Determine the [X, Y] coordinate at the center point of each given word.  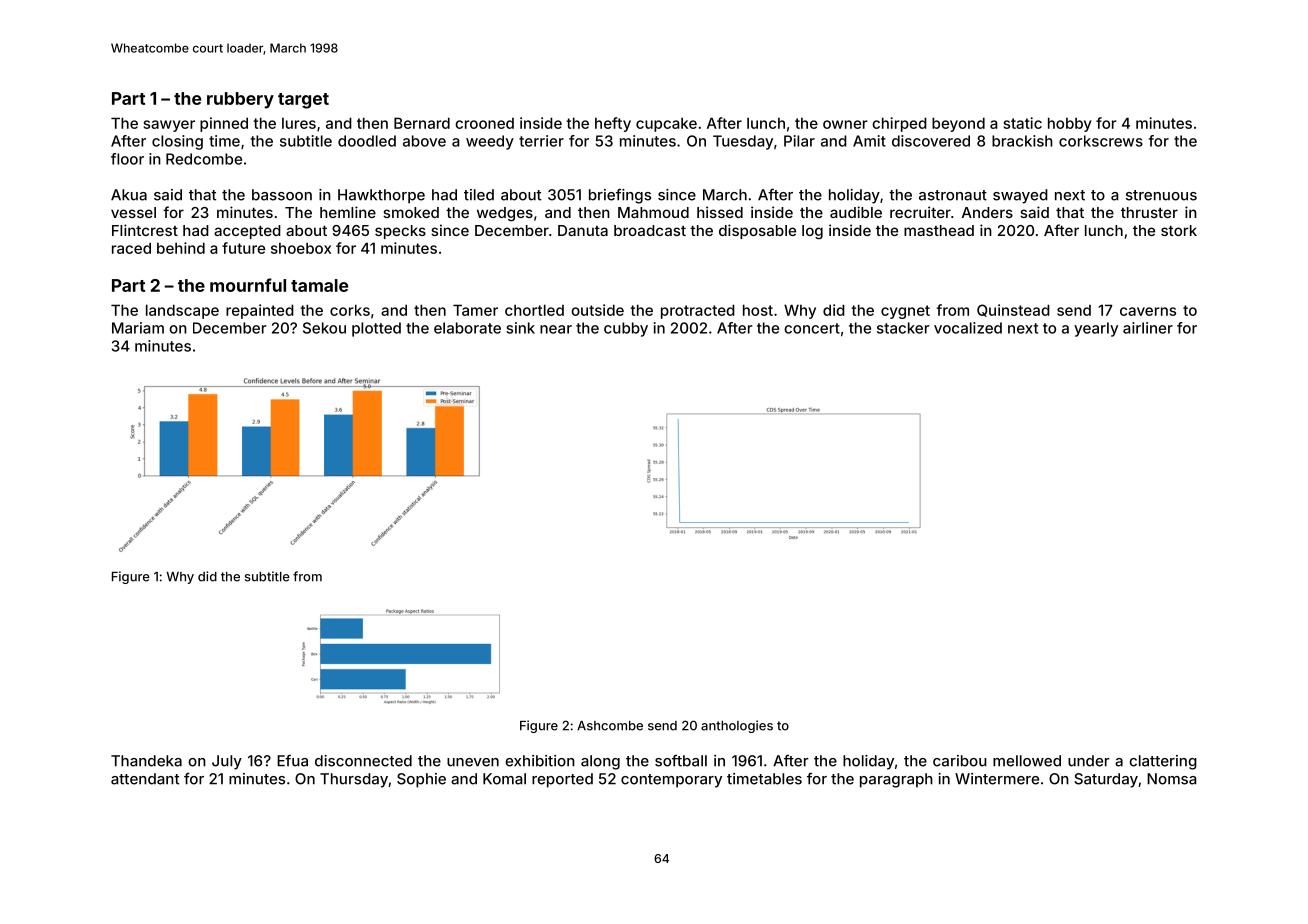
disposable [757, 231]
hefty [613, 124]
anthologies [737, 726]
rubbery [240, 100]
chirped [899, 124]
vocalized [968, 328]
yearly [1096, 329]
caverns [1148, 311]
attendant [145, 779]
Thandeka [146, 761]
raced [131, 248]
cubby [626, 329]
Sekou [324, 328]
